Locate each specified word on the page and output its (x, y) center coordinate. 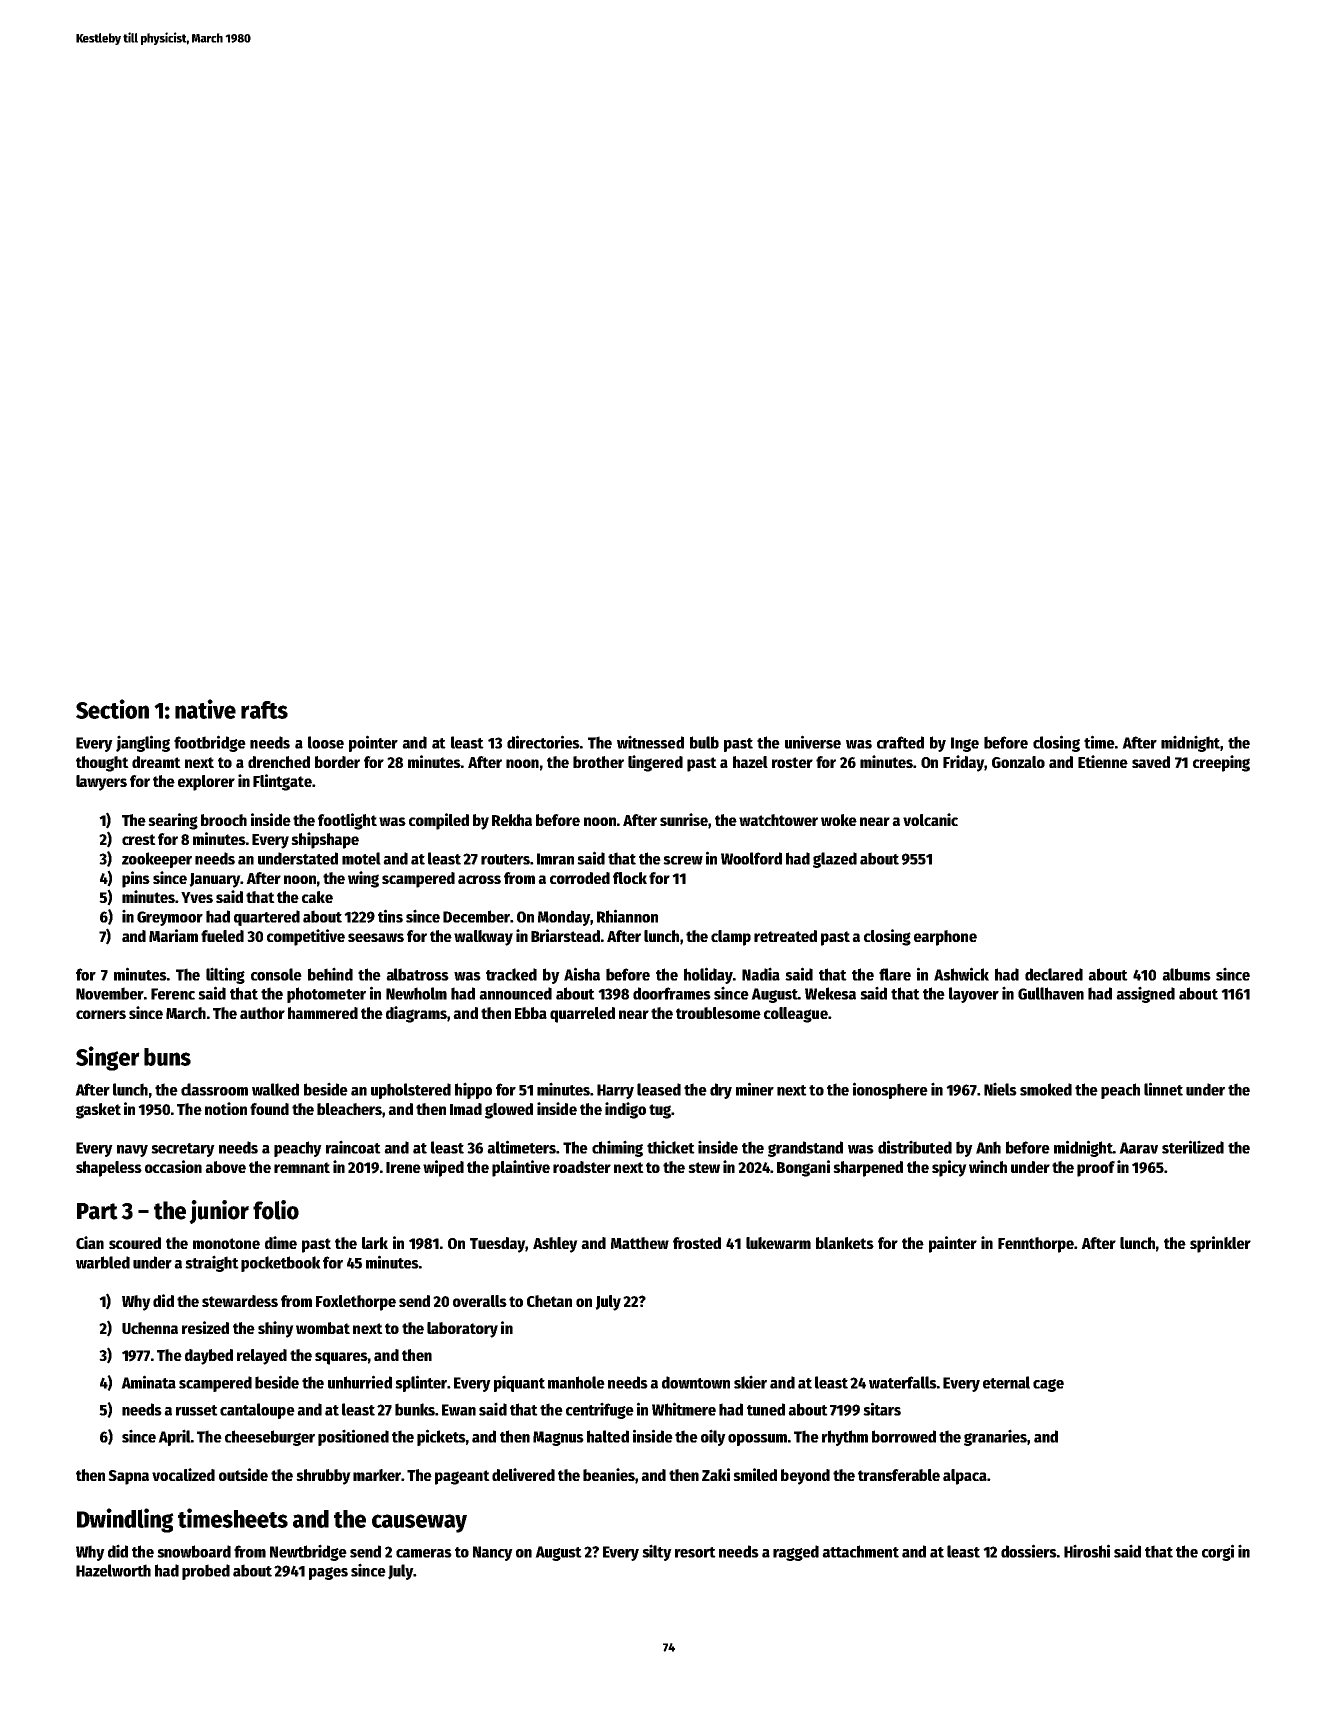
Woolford (751, 858)
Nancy (493, 1553)
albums (1186, 974)
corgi (1218, 1552)
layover (974, 995)
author (262, 1013)
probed (206, 1572)
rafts (264, 710)
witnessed (650, 742)
